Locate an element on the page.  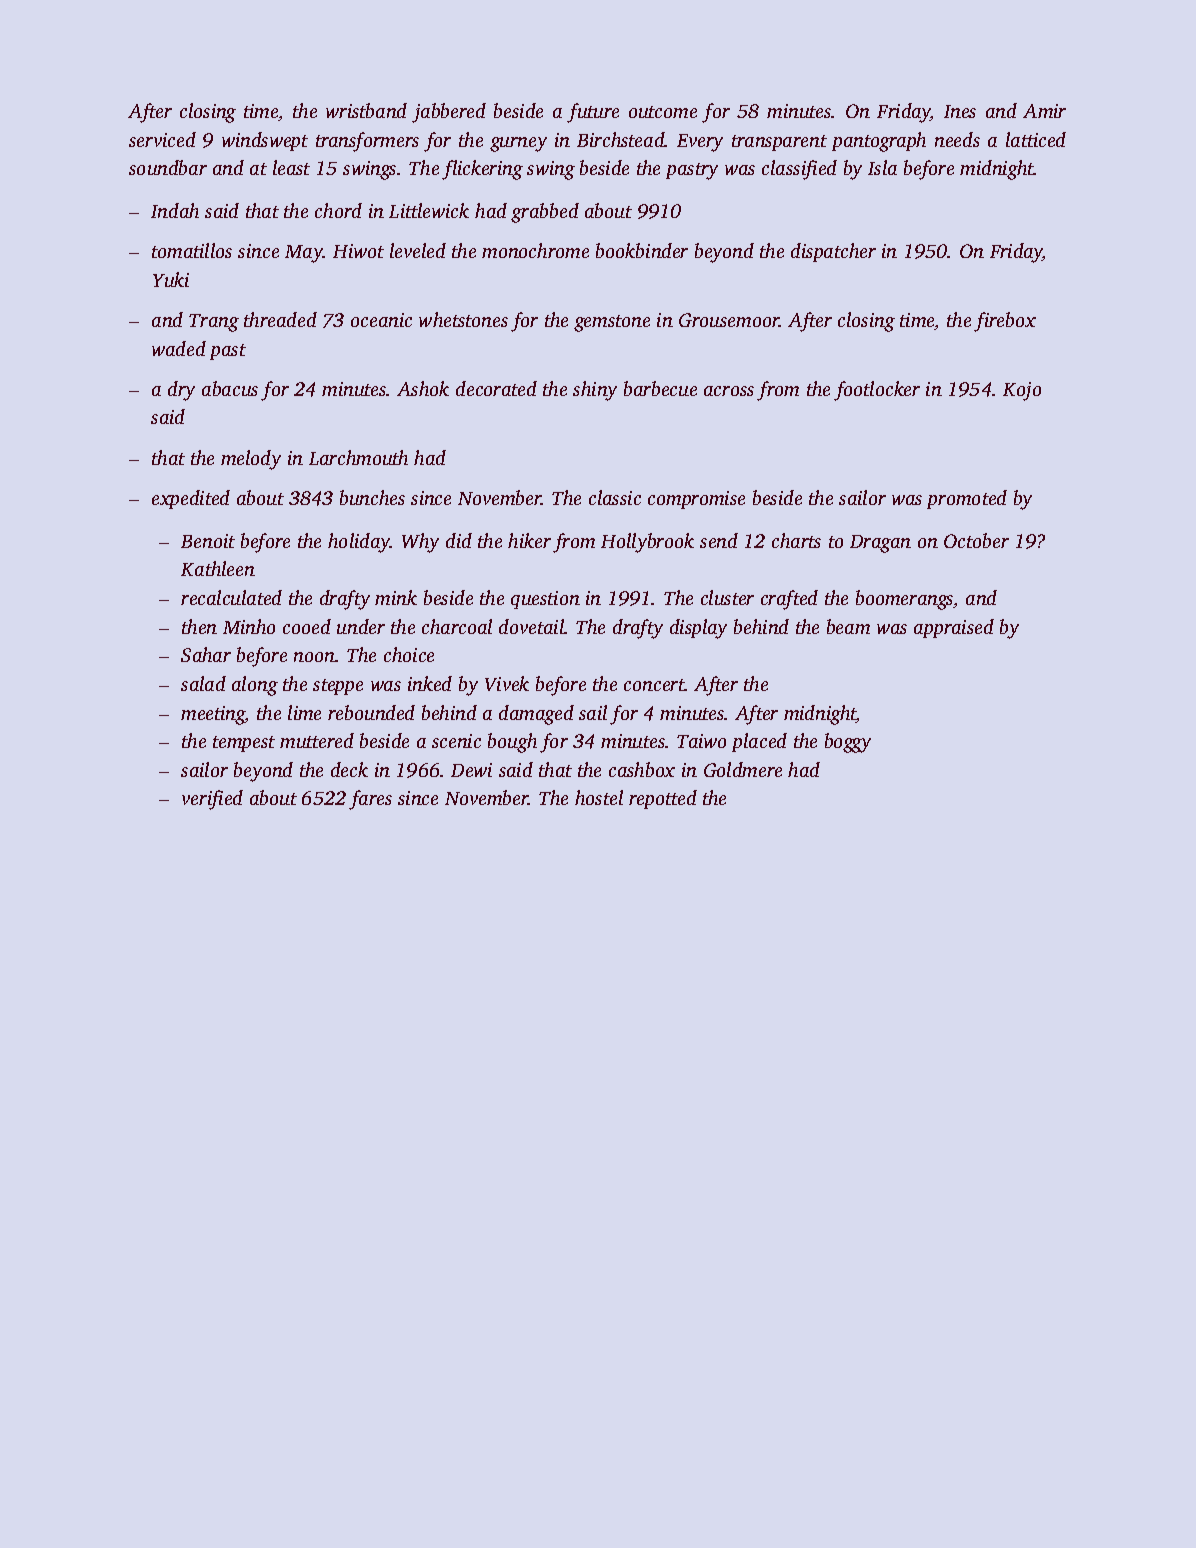
abacus is located at coordinates (230, 388).
